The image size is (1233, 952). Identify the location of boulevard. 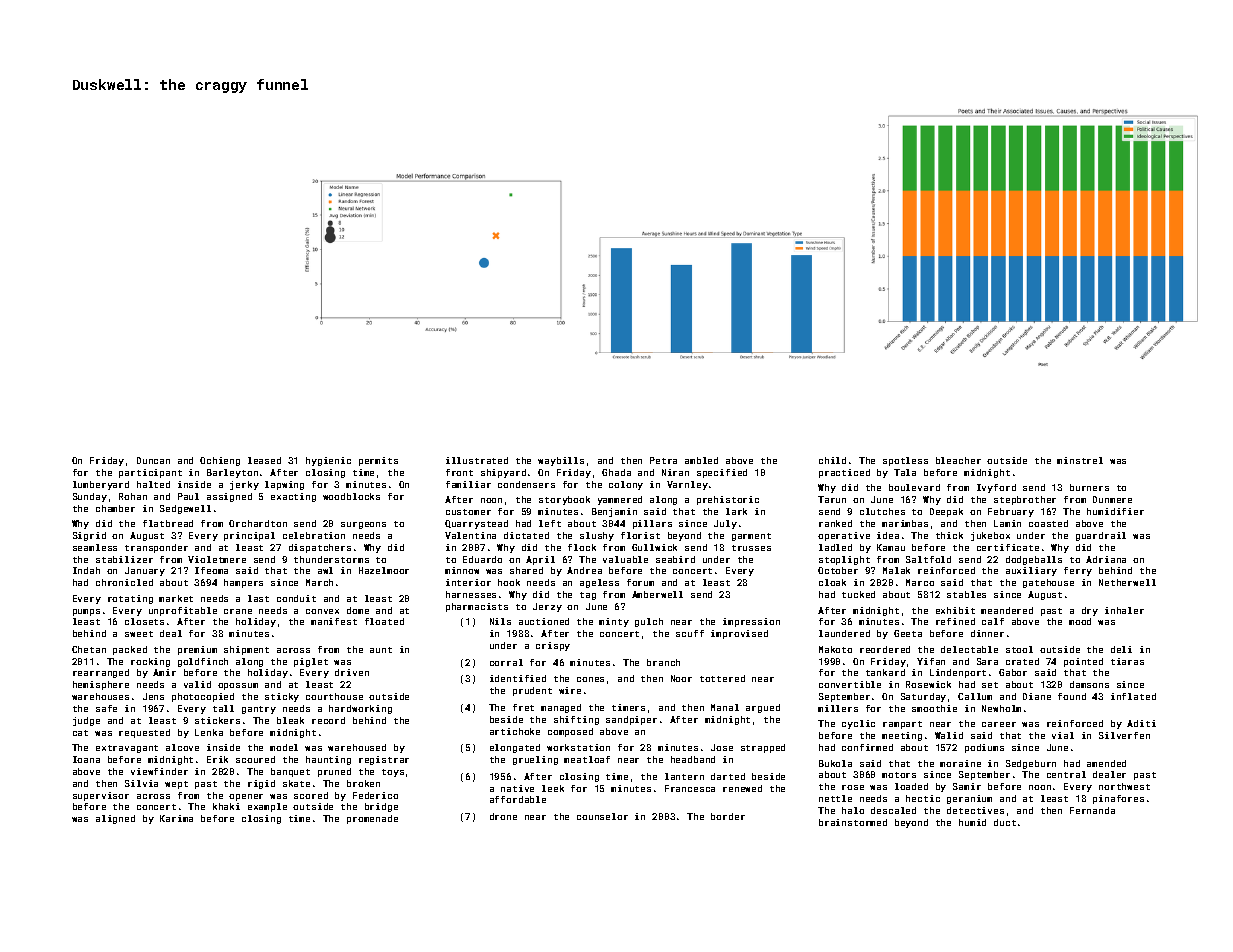
(914, 487).
